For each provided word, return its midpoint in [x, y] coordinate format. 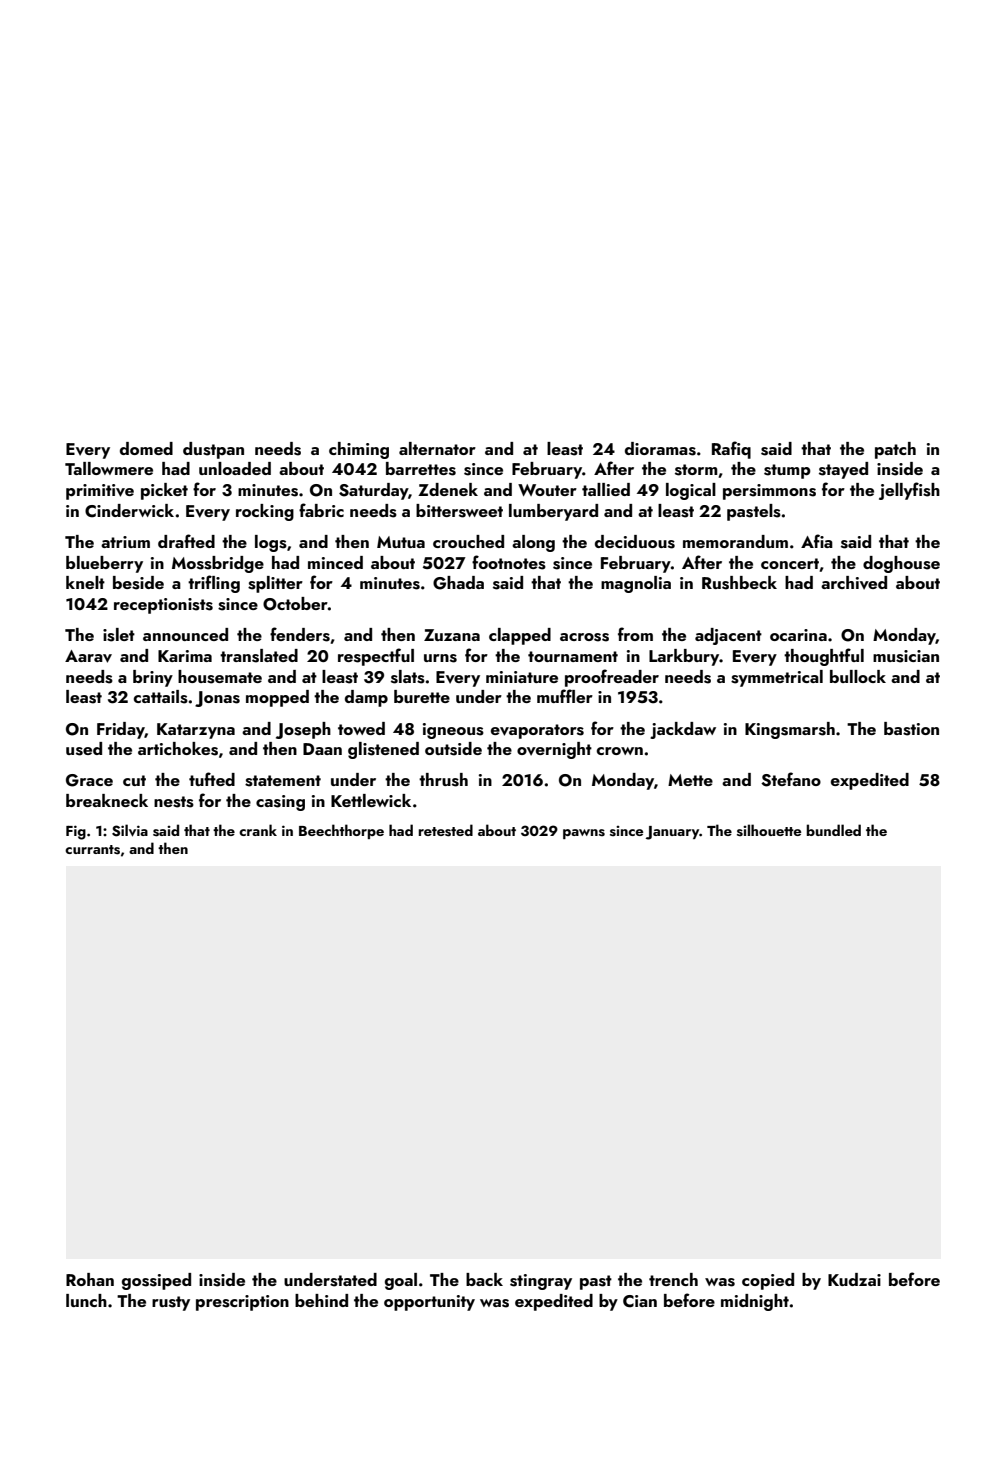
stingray [541, 1282]
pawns [584, 834]
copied [768, 1281]
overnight [554, 750]
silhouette [769, 830]
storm [696, 470]
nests [174, 802]
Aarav [88, 656]
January [672, 833]
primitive [100, 492]
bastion [911, 729]
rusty [171, 1303]
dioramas [660, 449]
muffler [565, 696]
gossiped [156, 1281]
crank [258, 830]
